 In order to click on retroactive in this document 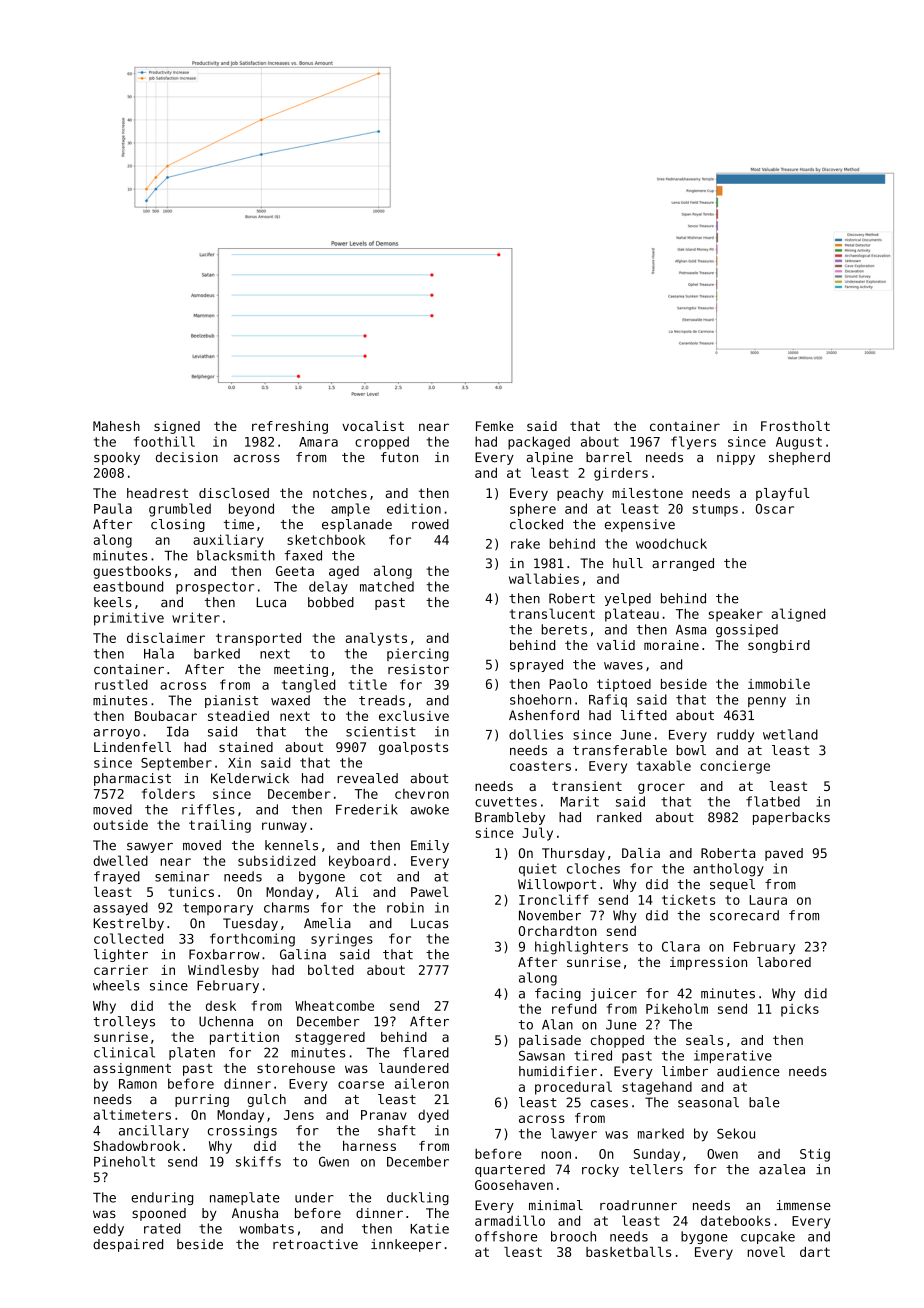, I will do `click(315, 1244)`.
